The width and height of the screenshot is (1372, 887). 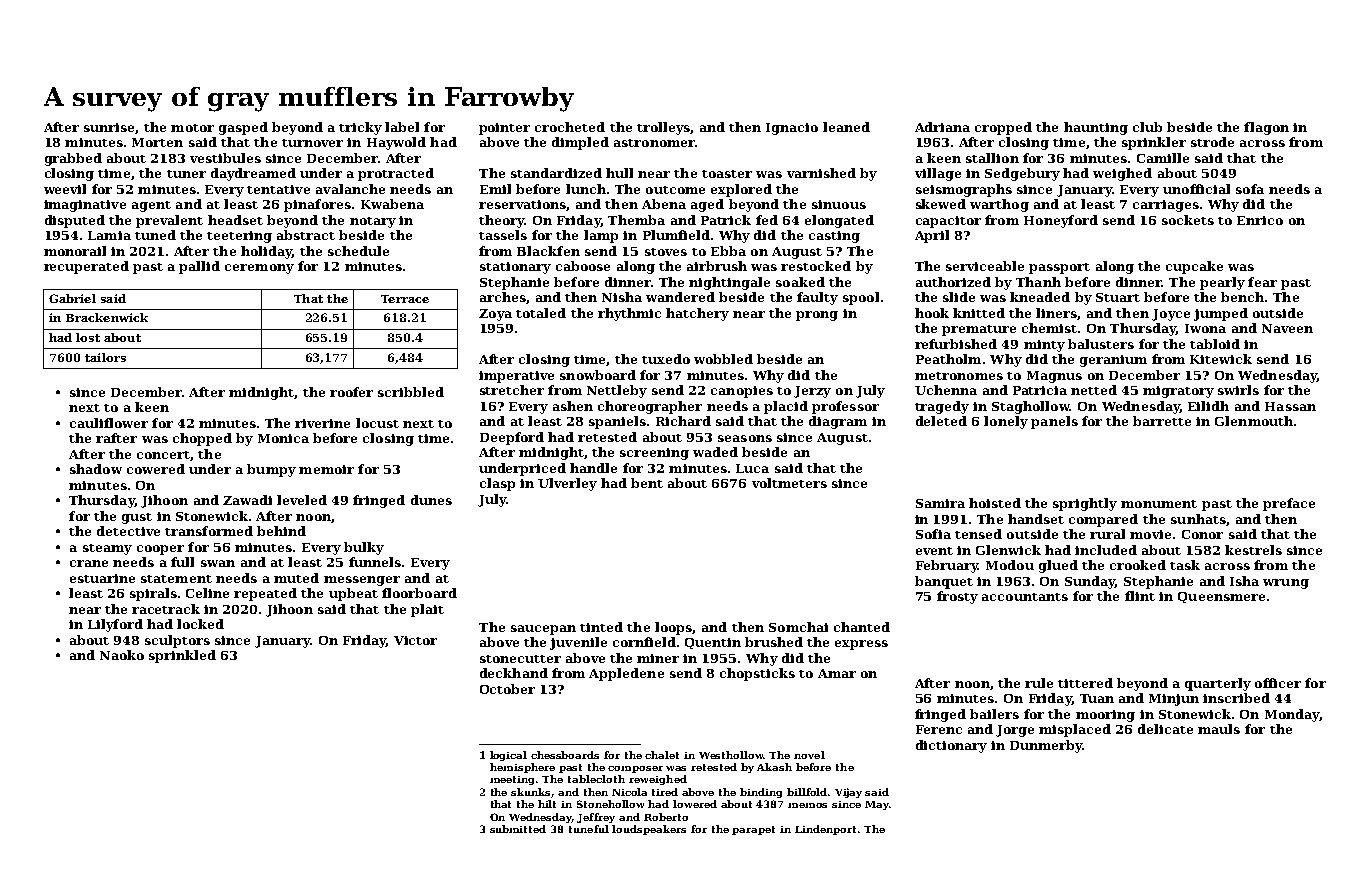 I want to click on behind, so click(x=281, y=531).
